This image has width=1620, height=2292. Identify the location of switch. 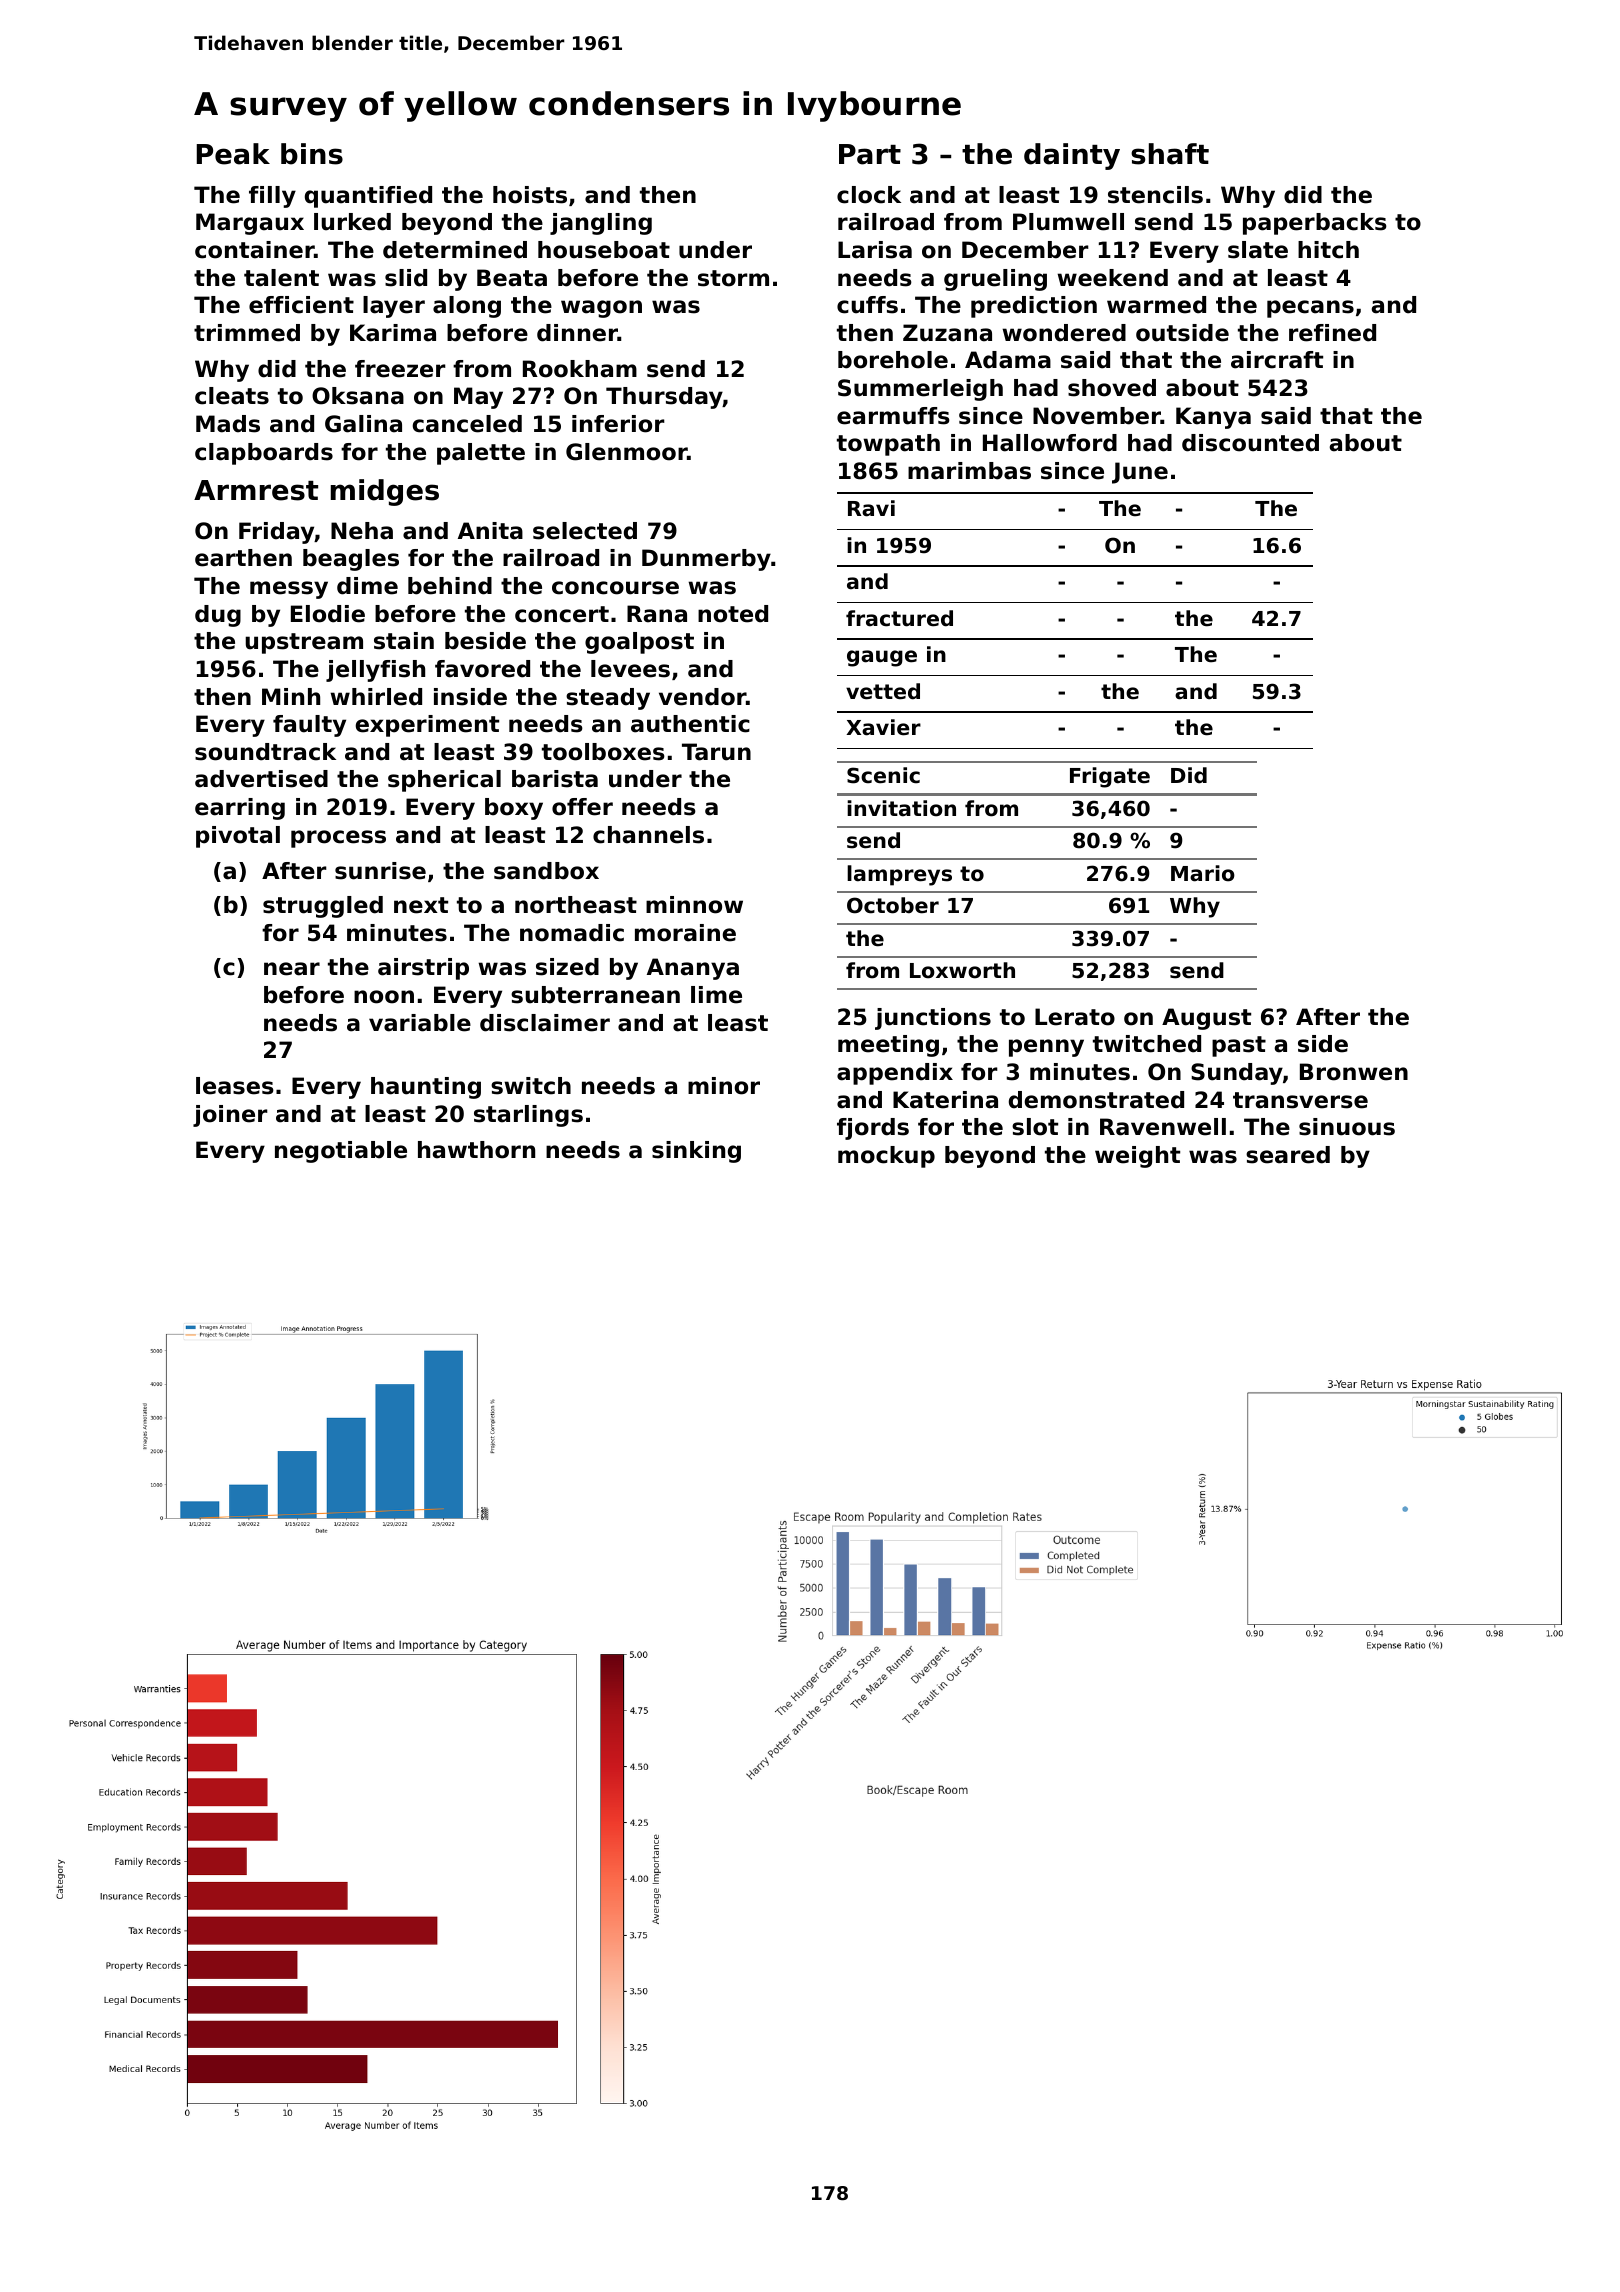
(531, 1086).
